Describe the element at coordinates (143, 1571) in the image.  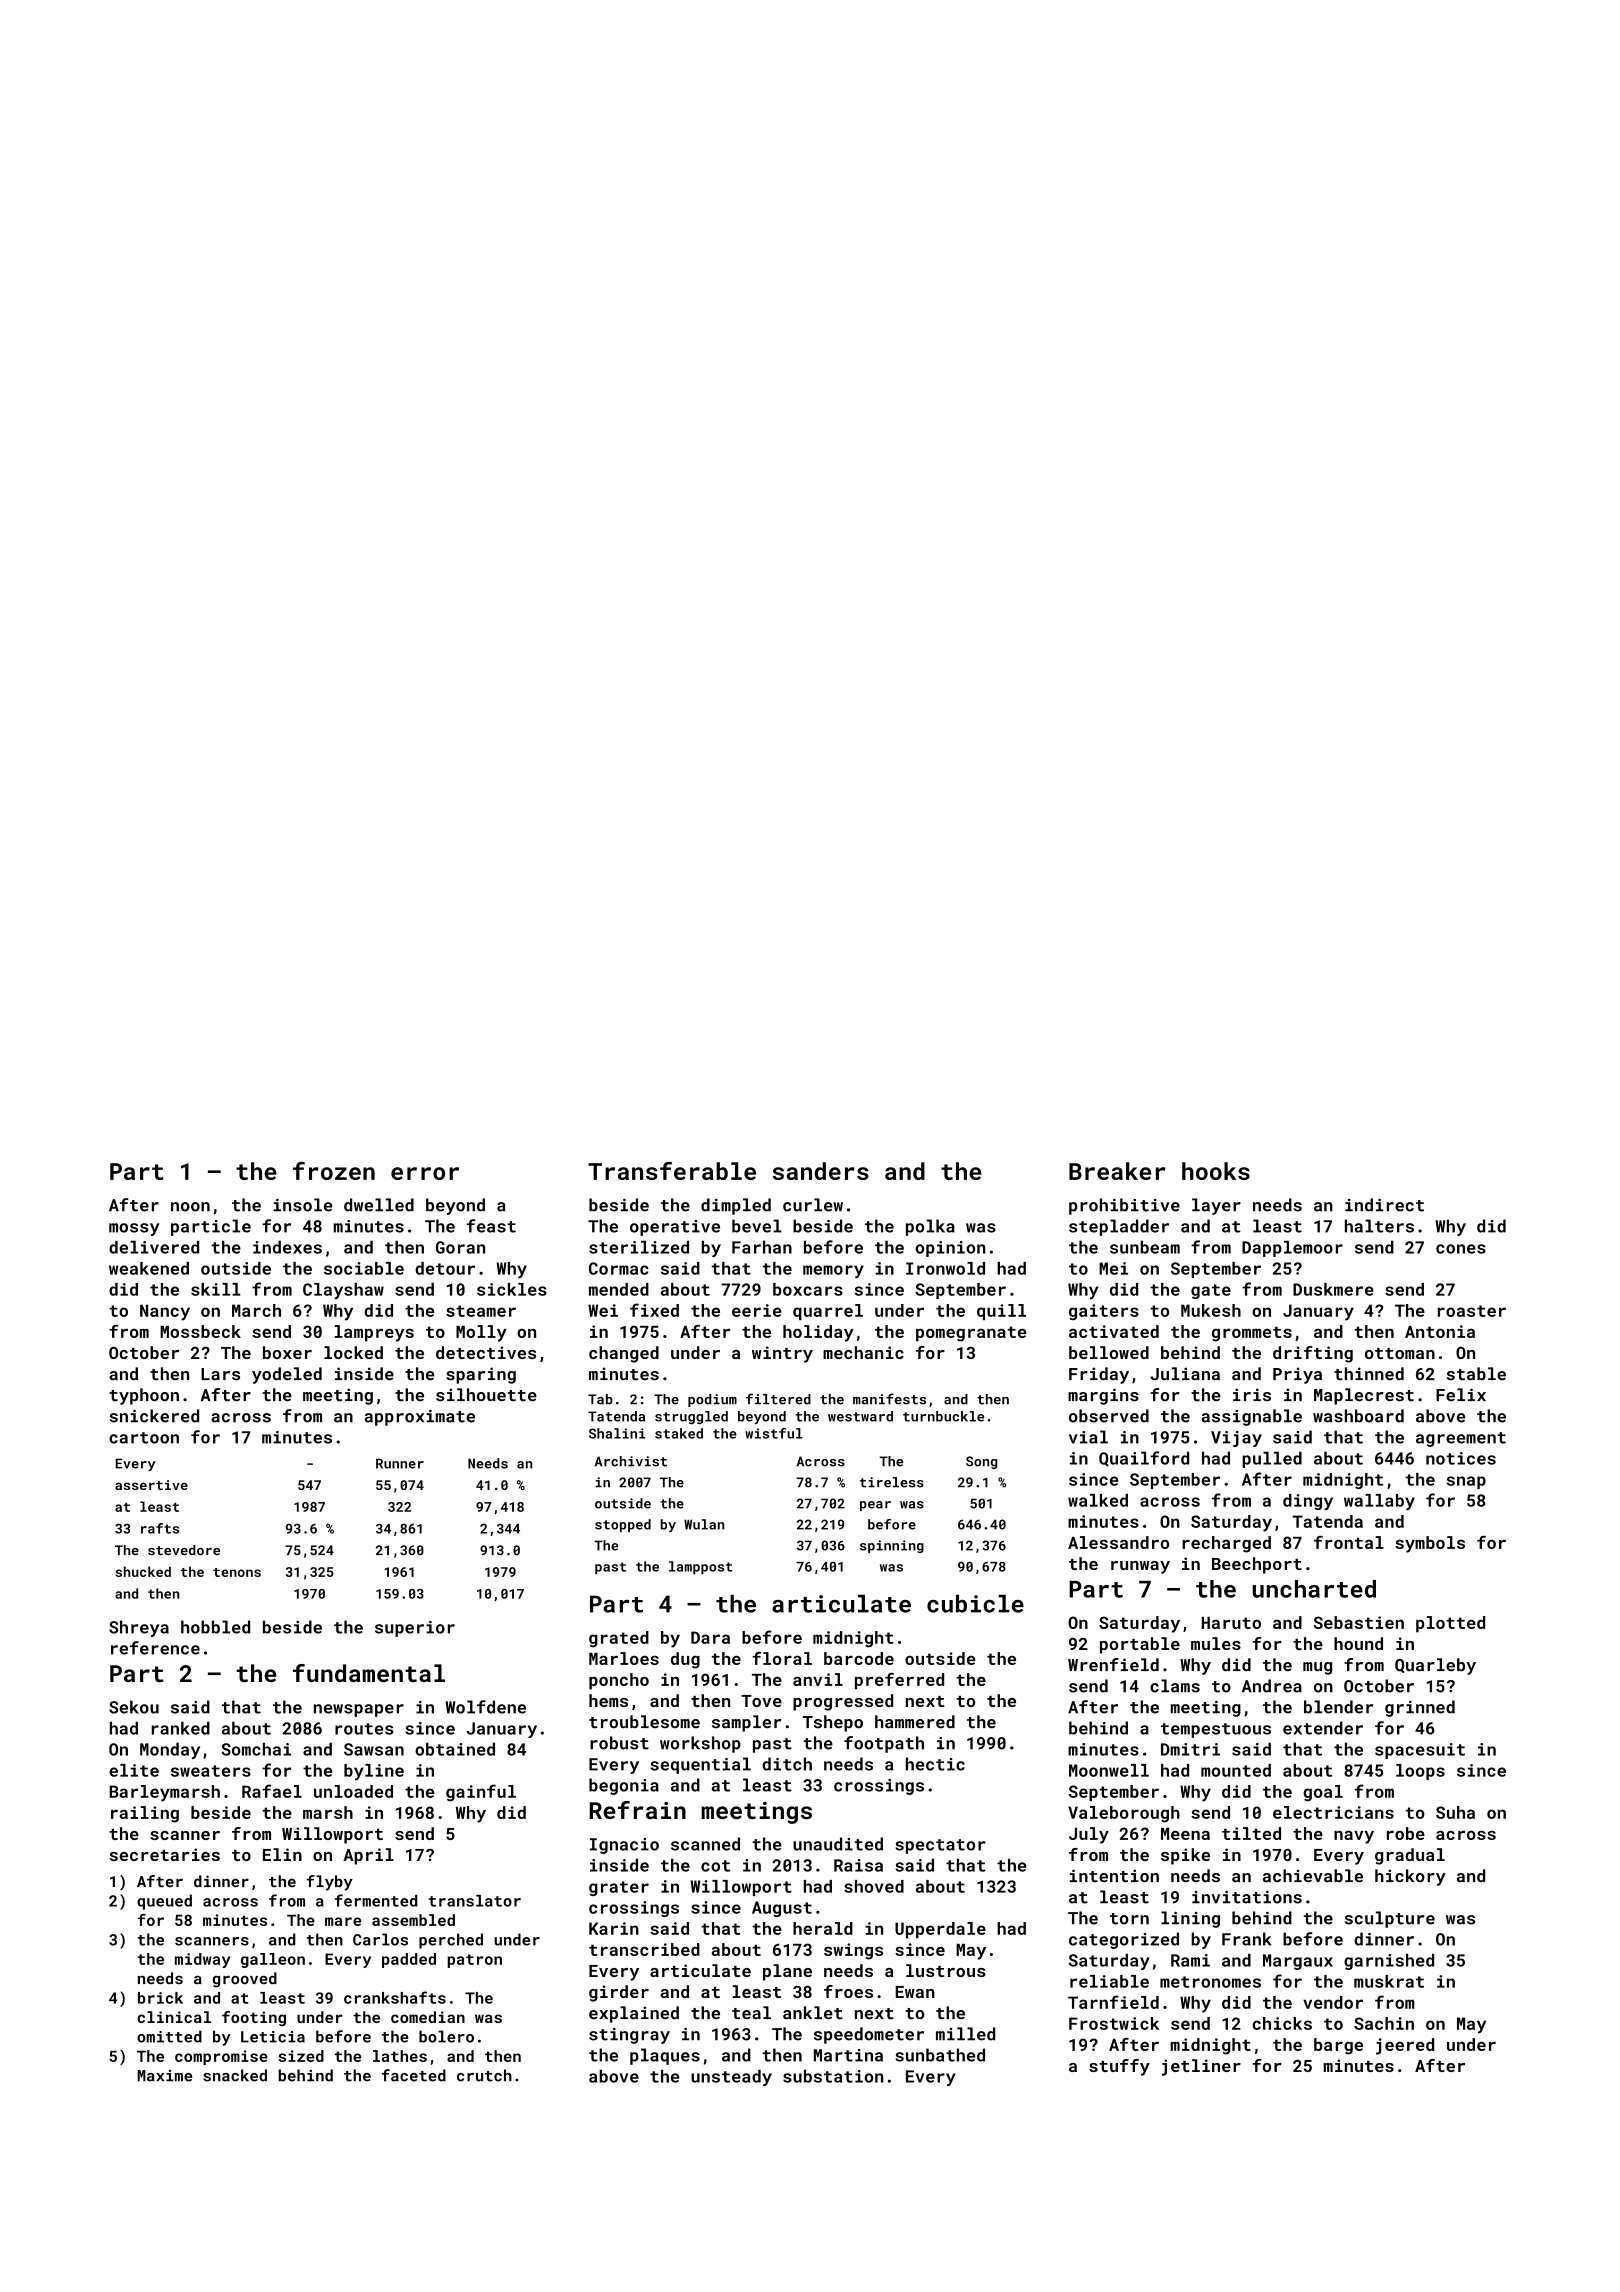
I see `shucked` at that location.
